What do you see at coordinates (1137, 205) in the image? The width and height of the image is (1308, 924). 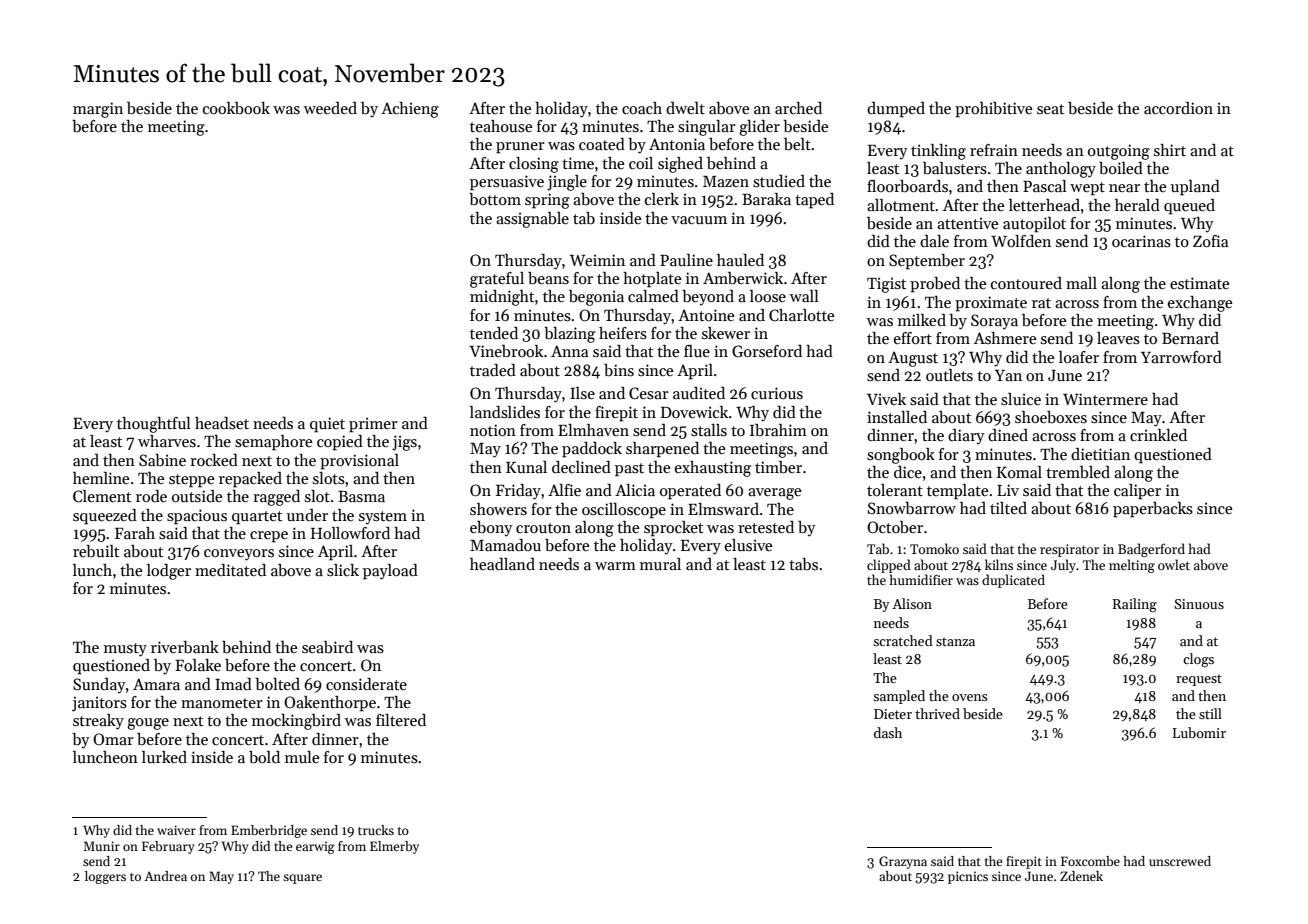 I see `herald` at bounding box center [1137, 205].
